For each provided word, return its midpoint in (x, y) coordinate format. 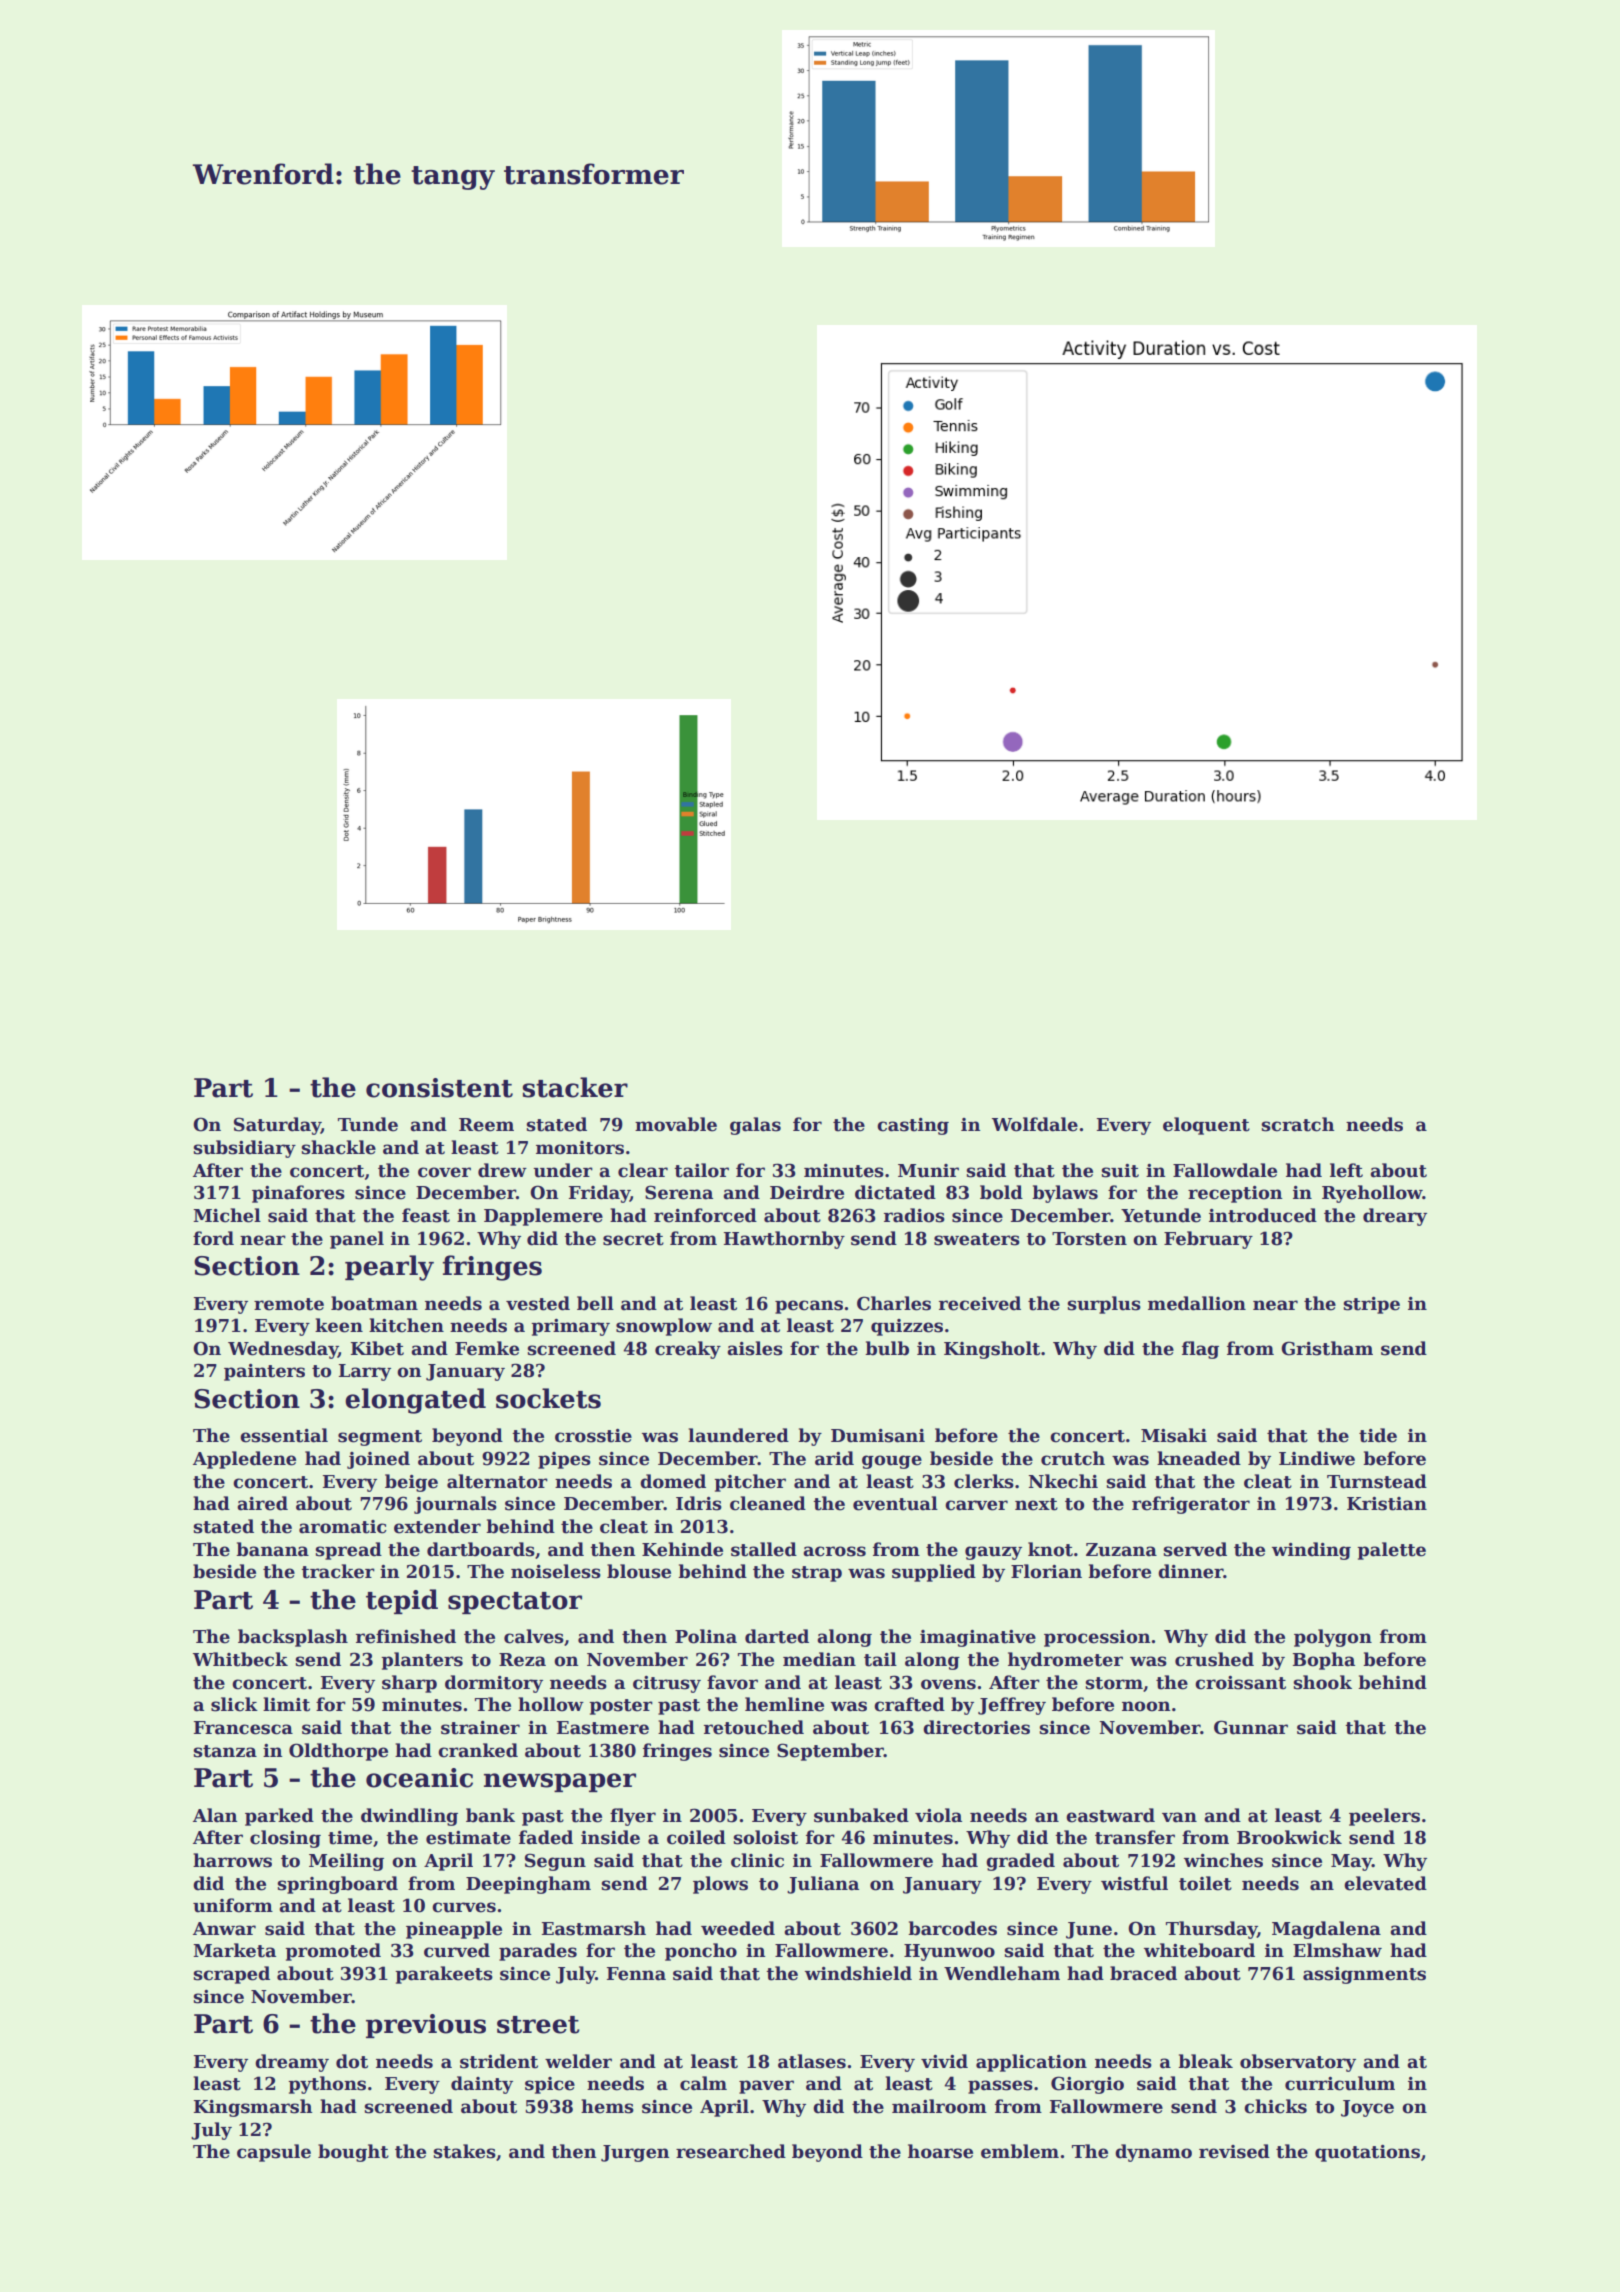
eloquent (1206, 1126)
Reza (522, 1660)
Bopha (1324, 1661)
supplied (934, 1573)
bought (353, 2153)
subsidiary (245, 1149)
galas (755, 1126)
